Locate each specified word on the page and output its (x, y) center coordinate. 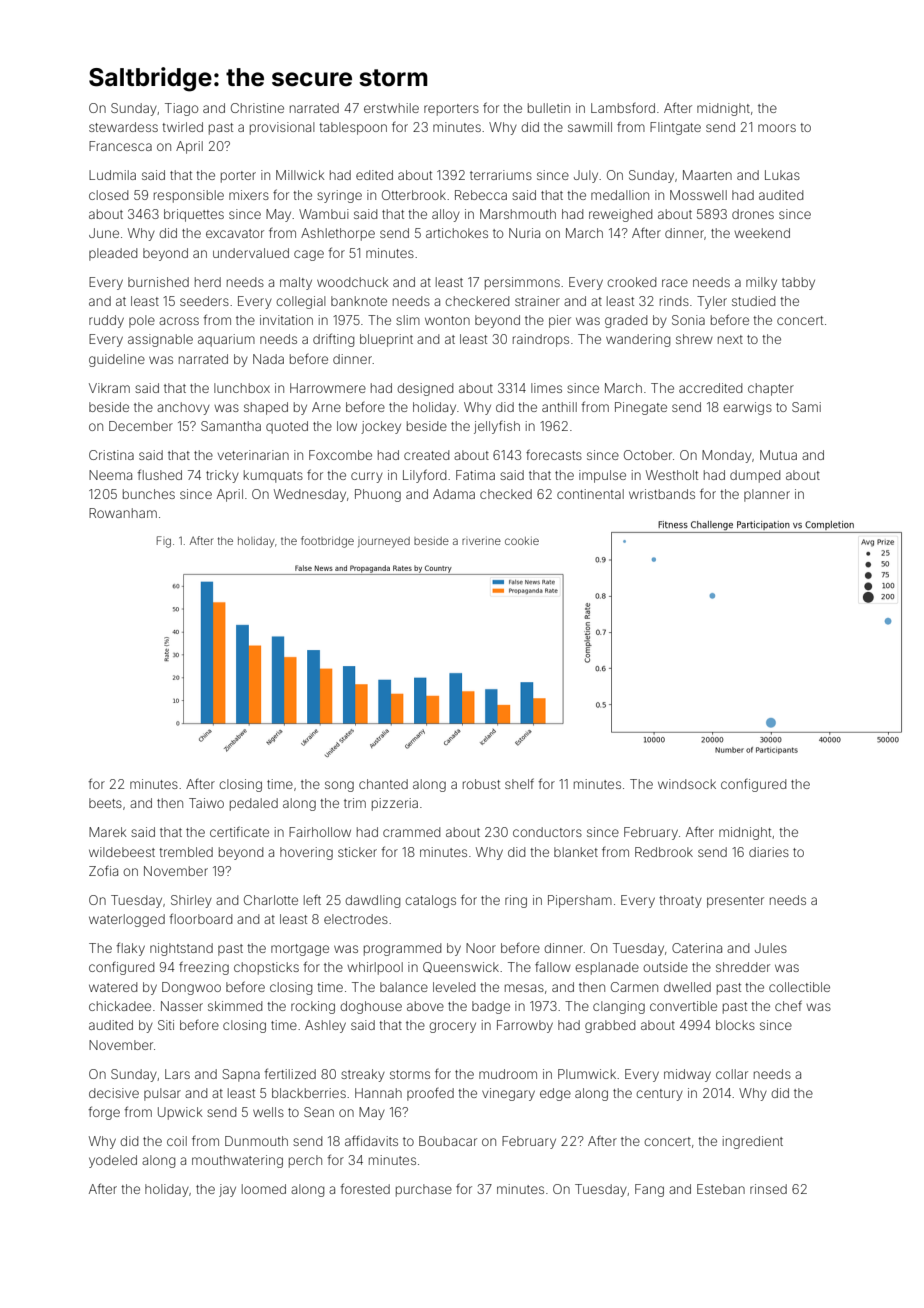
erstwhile (391, 108)
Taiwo (206, 803)
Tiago (181, 109)
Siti (166, 1025)
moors (777, 128)
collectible (799, 987)
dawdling (372, 901)
